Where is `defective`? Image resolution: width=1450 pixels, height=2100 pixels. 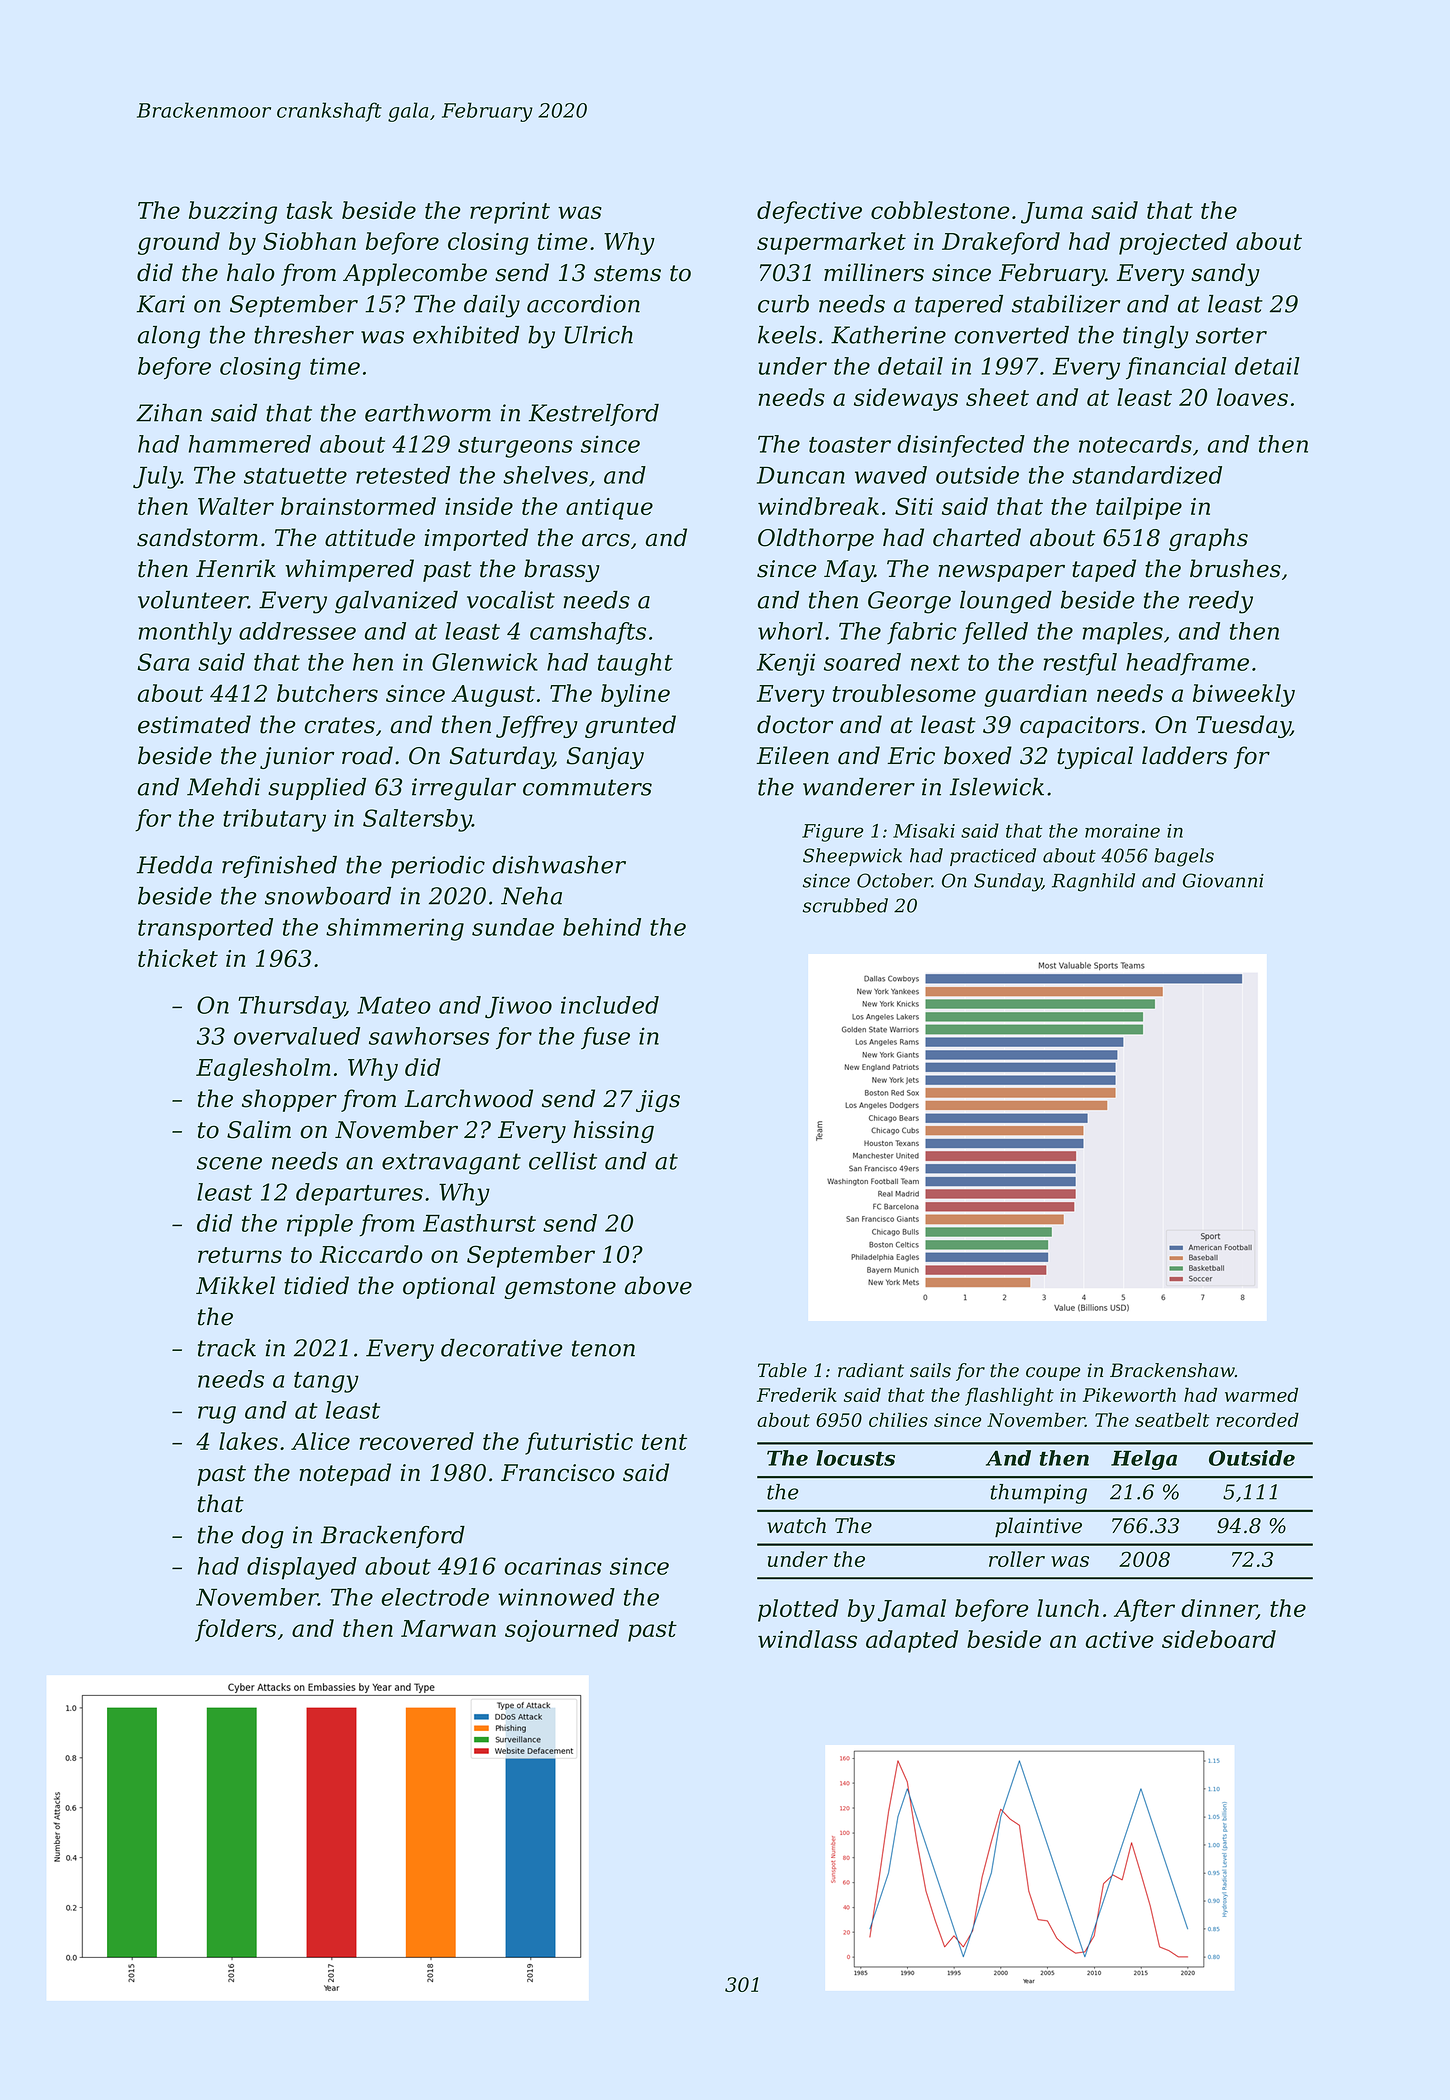
defective is located at coordinates (809, 212).
